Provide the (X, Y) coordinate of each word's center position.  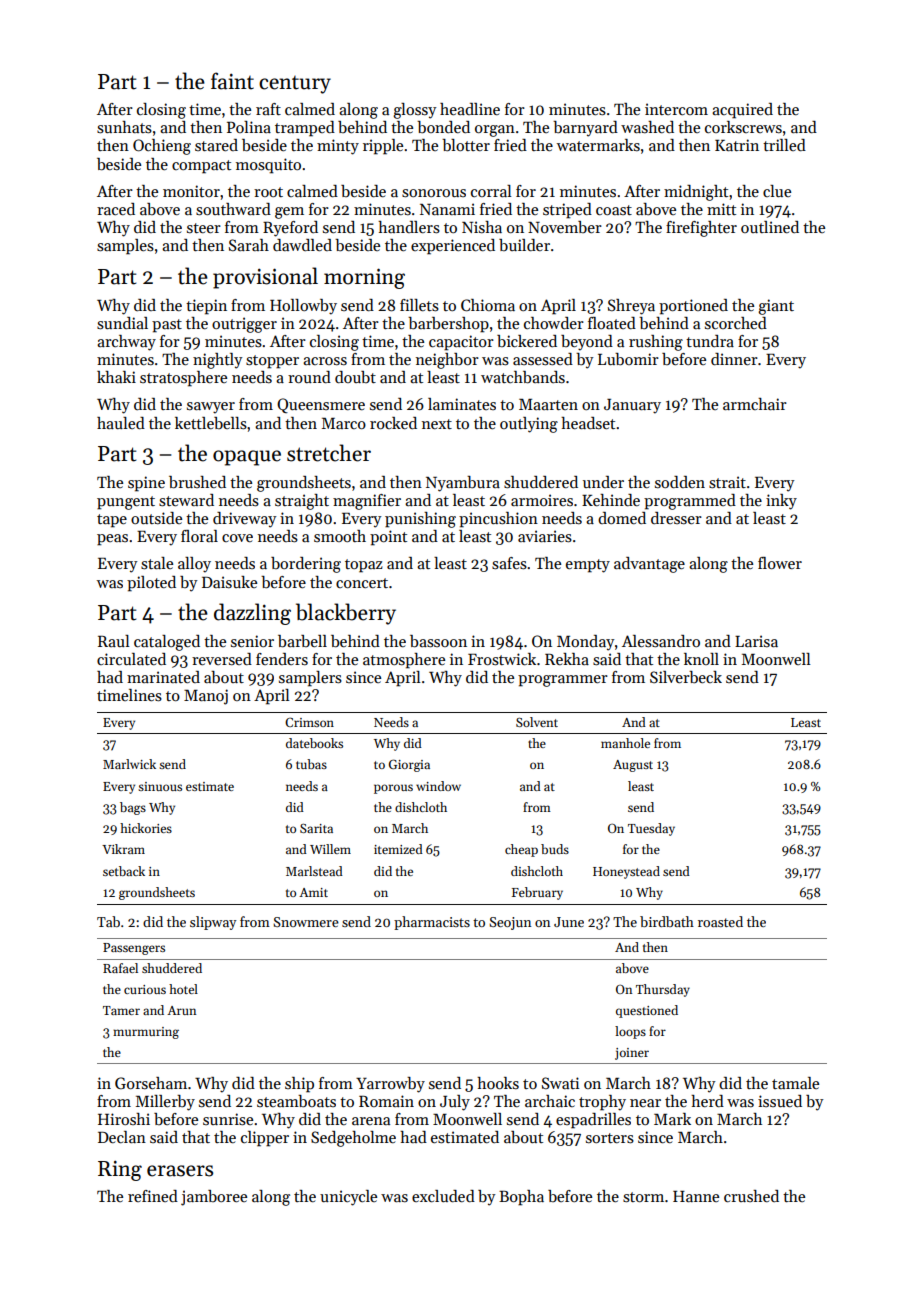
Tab (108, 921)
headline (470, 109)
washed (647, 127)
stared (216, 145)
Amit (313, 892)
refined (153, 1196)
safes (509, 563)
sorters (610, 1138)
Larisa (756, 641)
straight (302, 502)
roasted (720, 921)
